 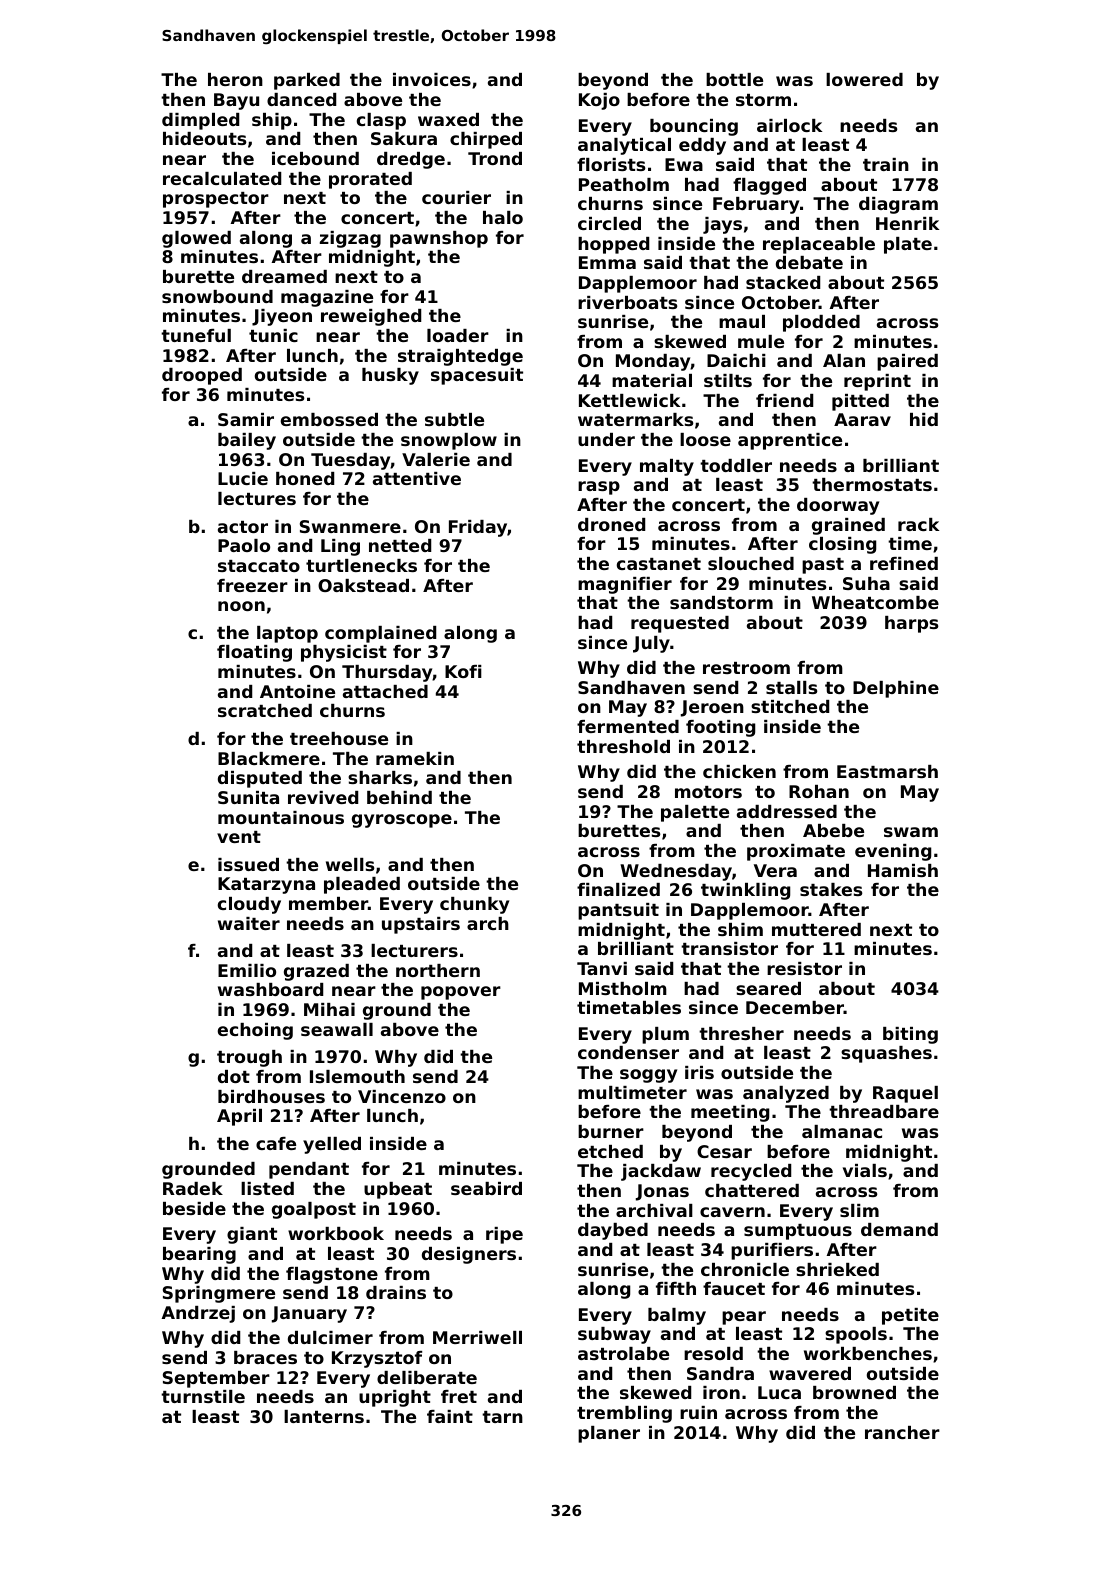 What do you see at coordinates (344, 653) in the screenshot?
I see `physicist` at bounding box center [344, 653].
